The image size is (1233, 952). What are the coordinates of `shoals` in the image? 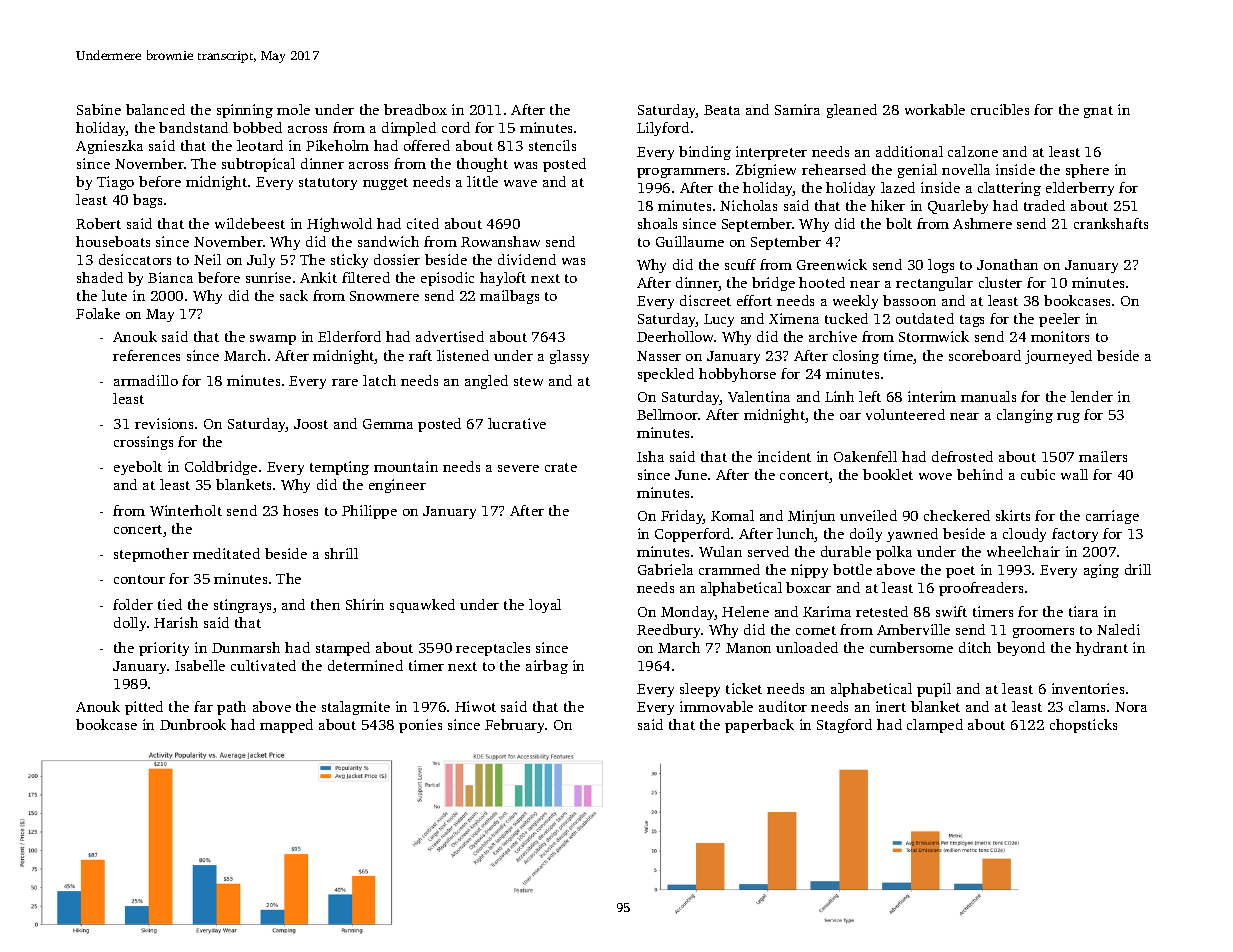 It's located at (657, 223).
